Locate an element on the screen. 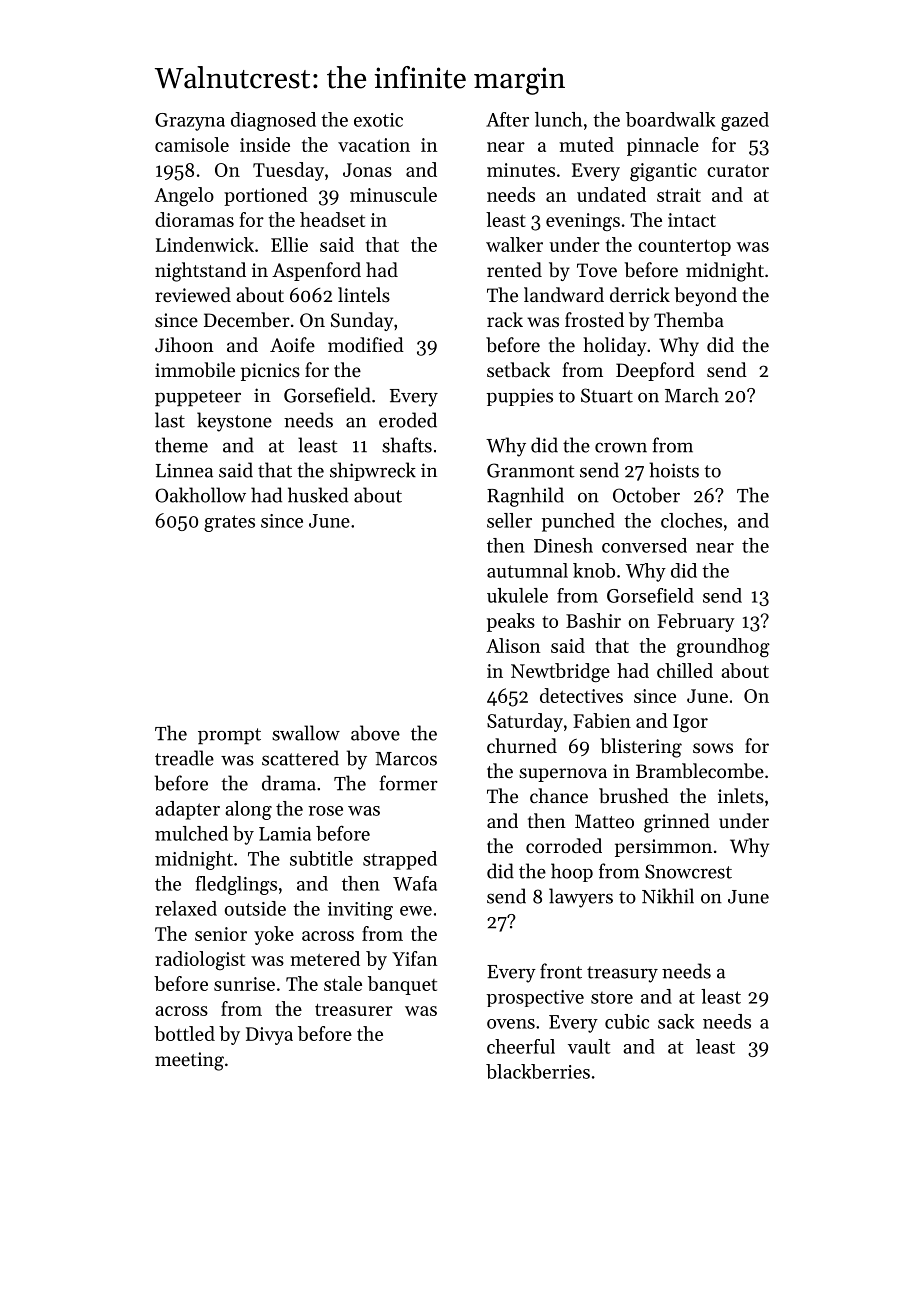 The height and width of the screenshot is (1311, 924). muted is located at coordinates (586, 144).
